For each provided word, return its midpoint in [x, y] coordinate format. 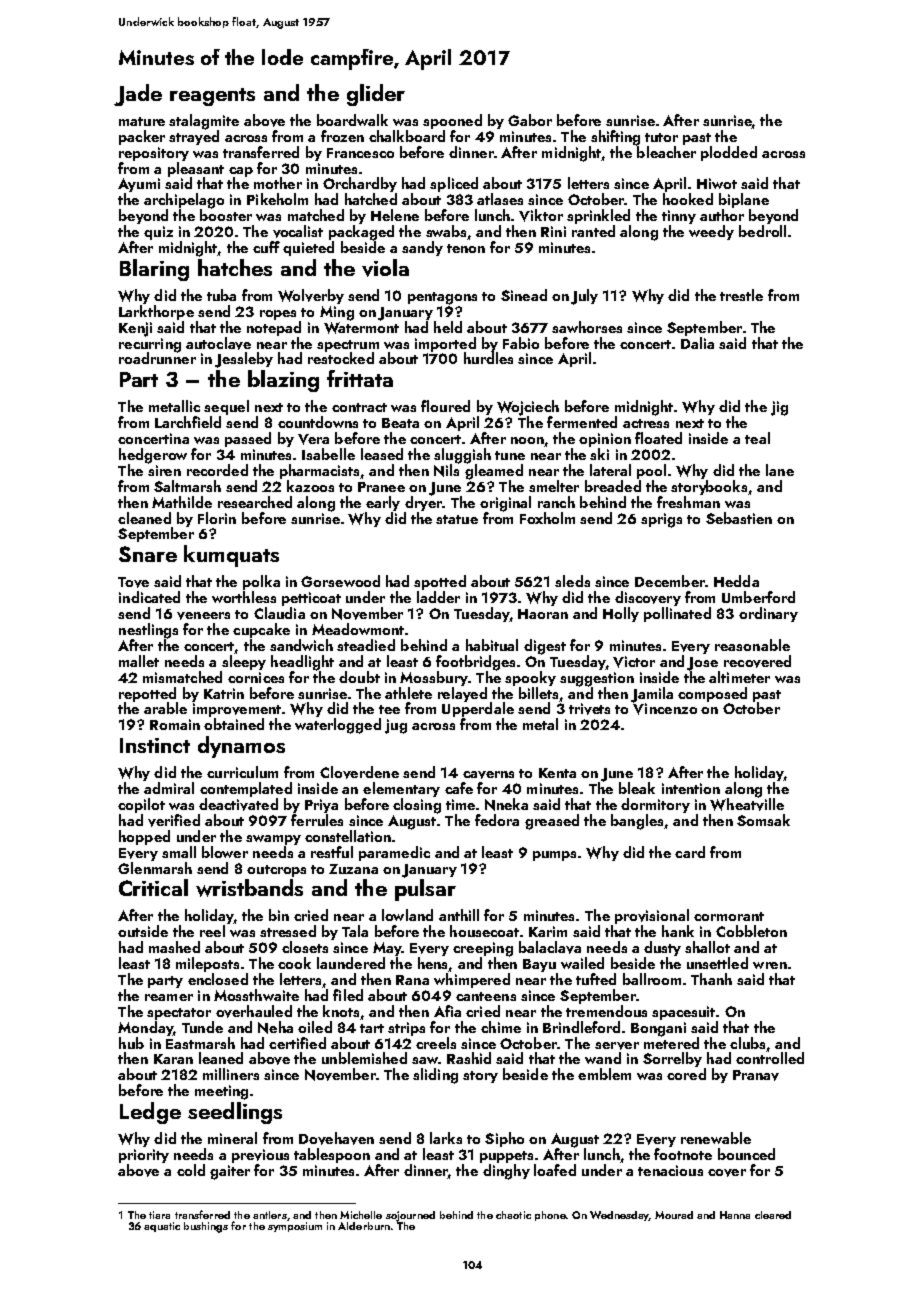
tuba [221, 295]
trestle [741, 295]
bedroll [762, 231]
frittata [360, 378]
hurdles [488, 358]
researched [255, 502]
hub [131, 1043]
